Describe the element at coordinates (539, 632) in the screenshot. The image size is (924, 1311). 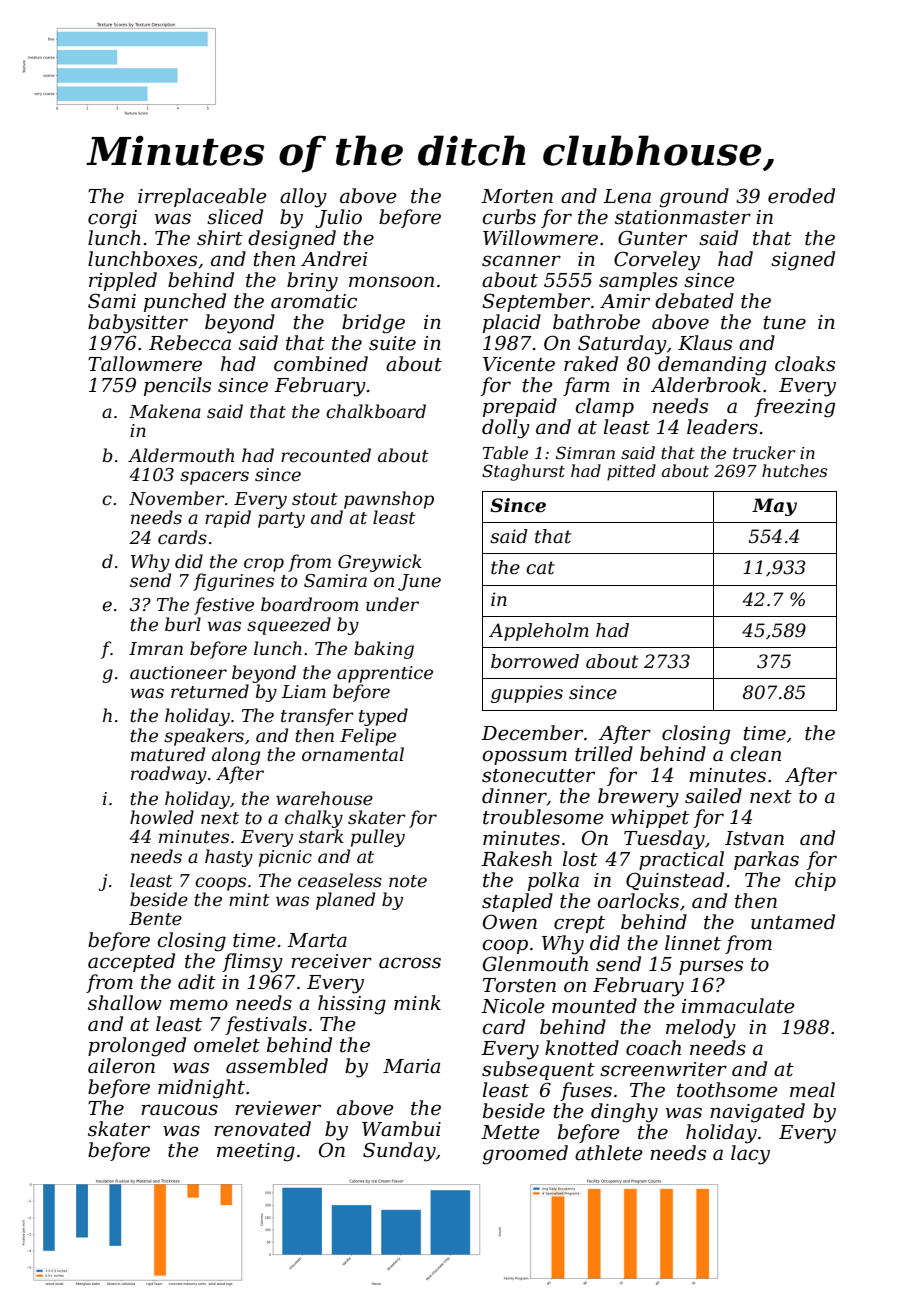
I see `Appleholm` at that location.
